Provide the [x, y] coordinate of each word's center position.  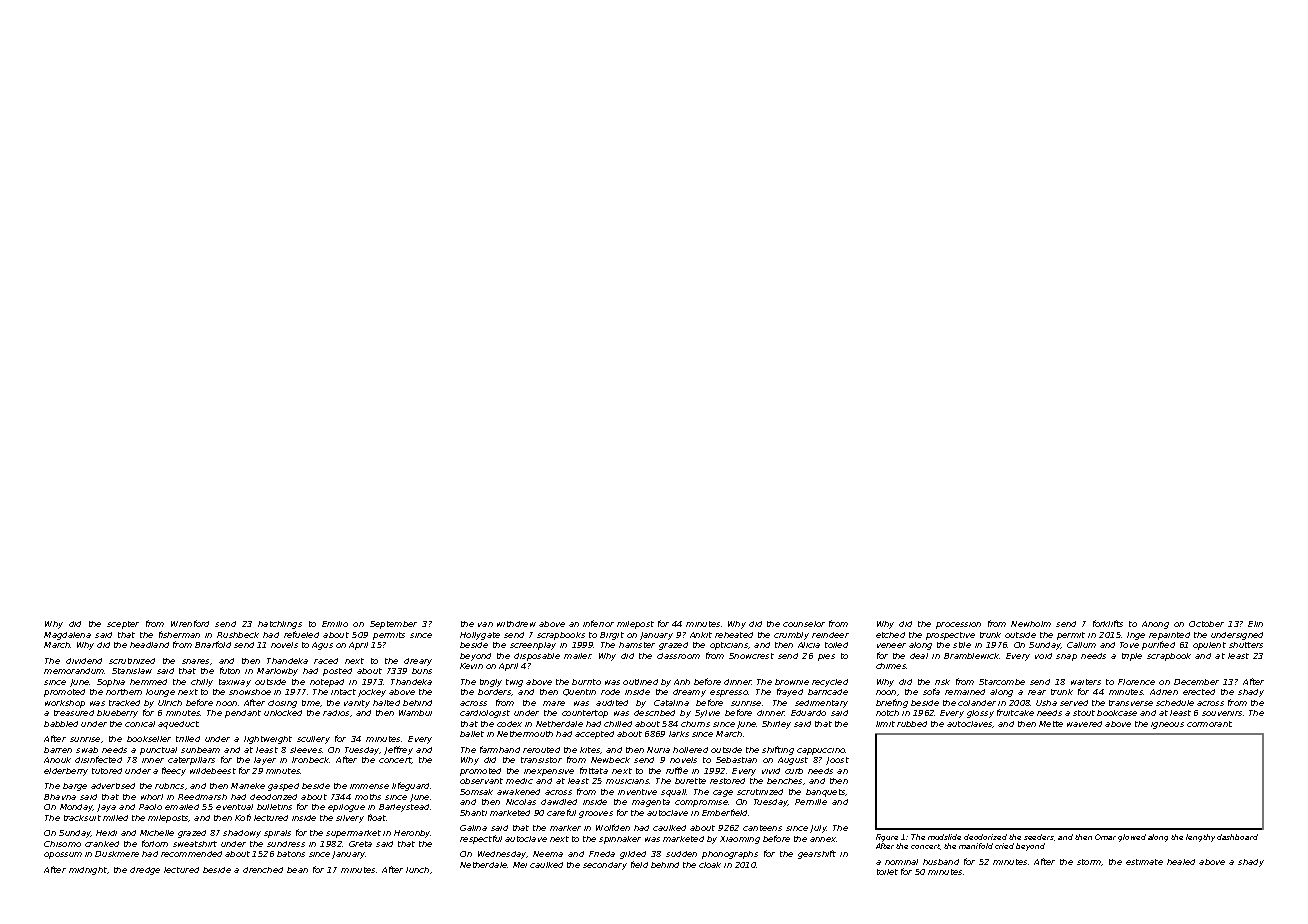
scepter [123, 625]
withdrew [516, 624]
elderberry [66, 772]
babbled [61, 724]
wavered [1084, 724]
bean [297, 870]
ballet [472, 734]
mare [554, 703]
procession [958, 625]
